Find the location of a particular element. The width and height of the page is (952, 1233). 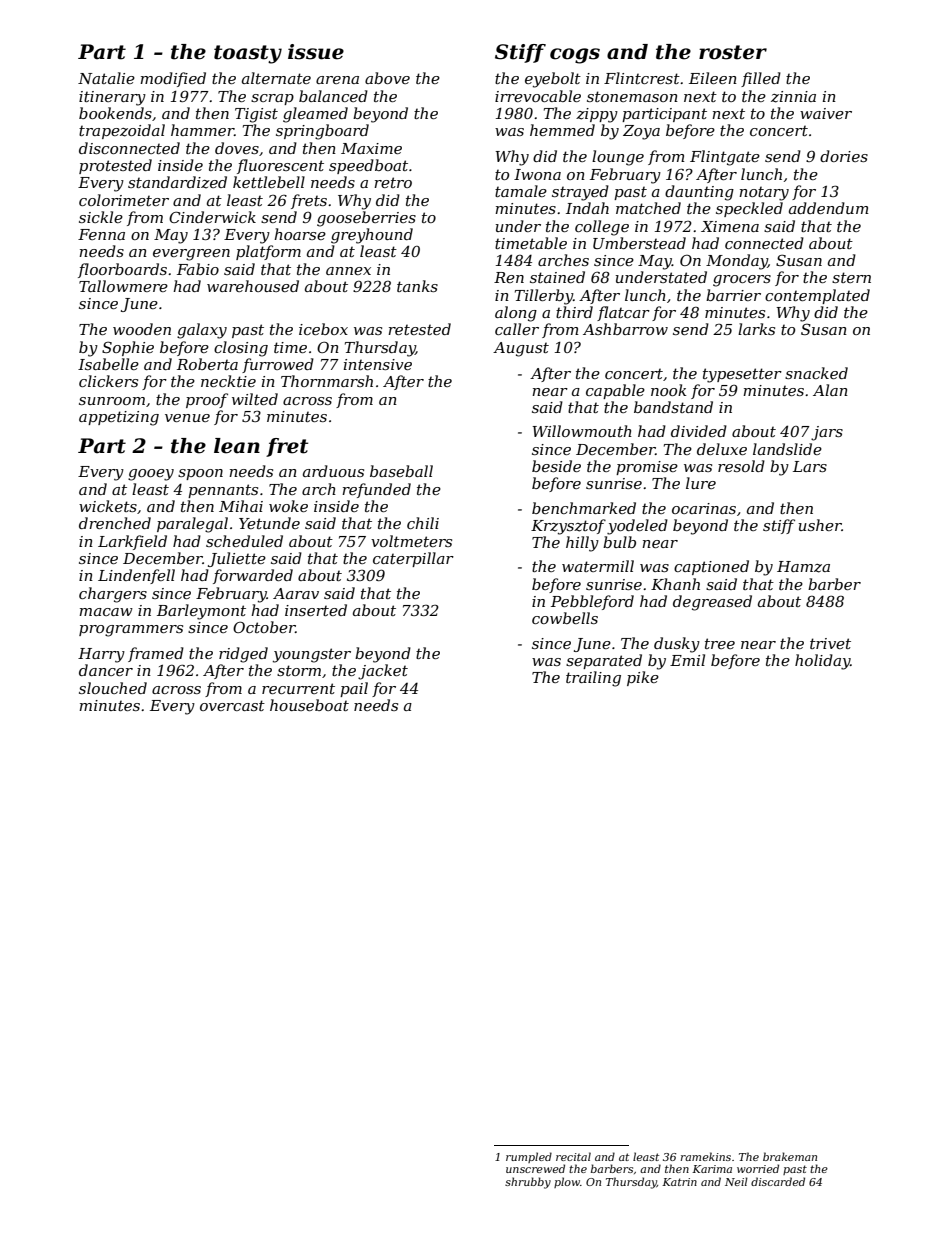

issue is located at coordinates (316, 52).
